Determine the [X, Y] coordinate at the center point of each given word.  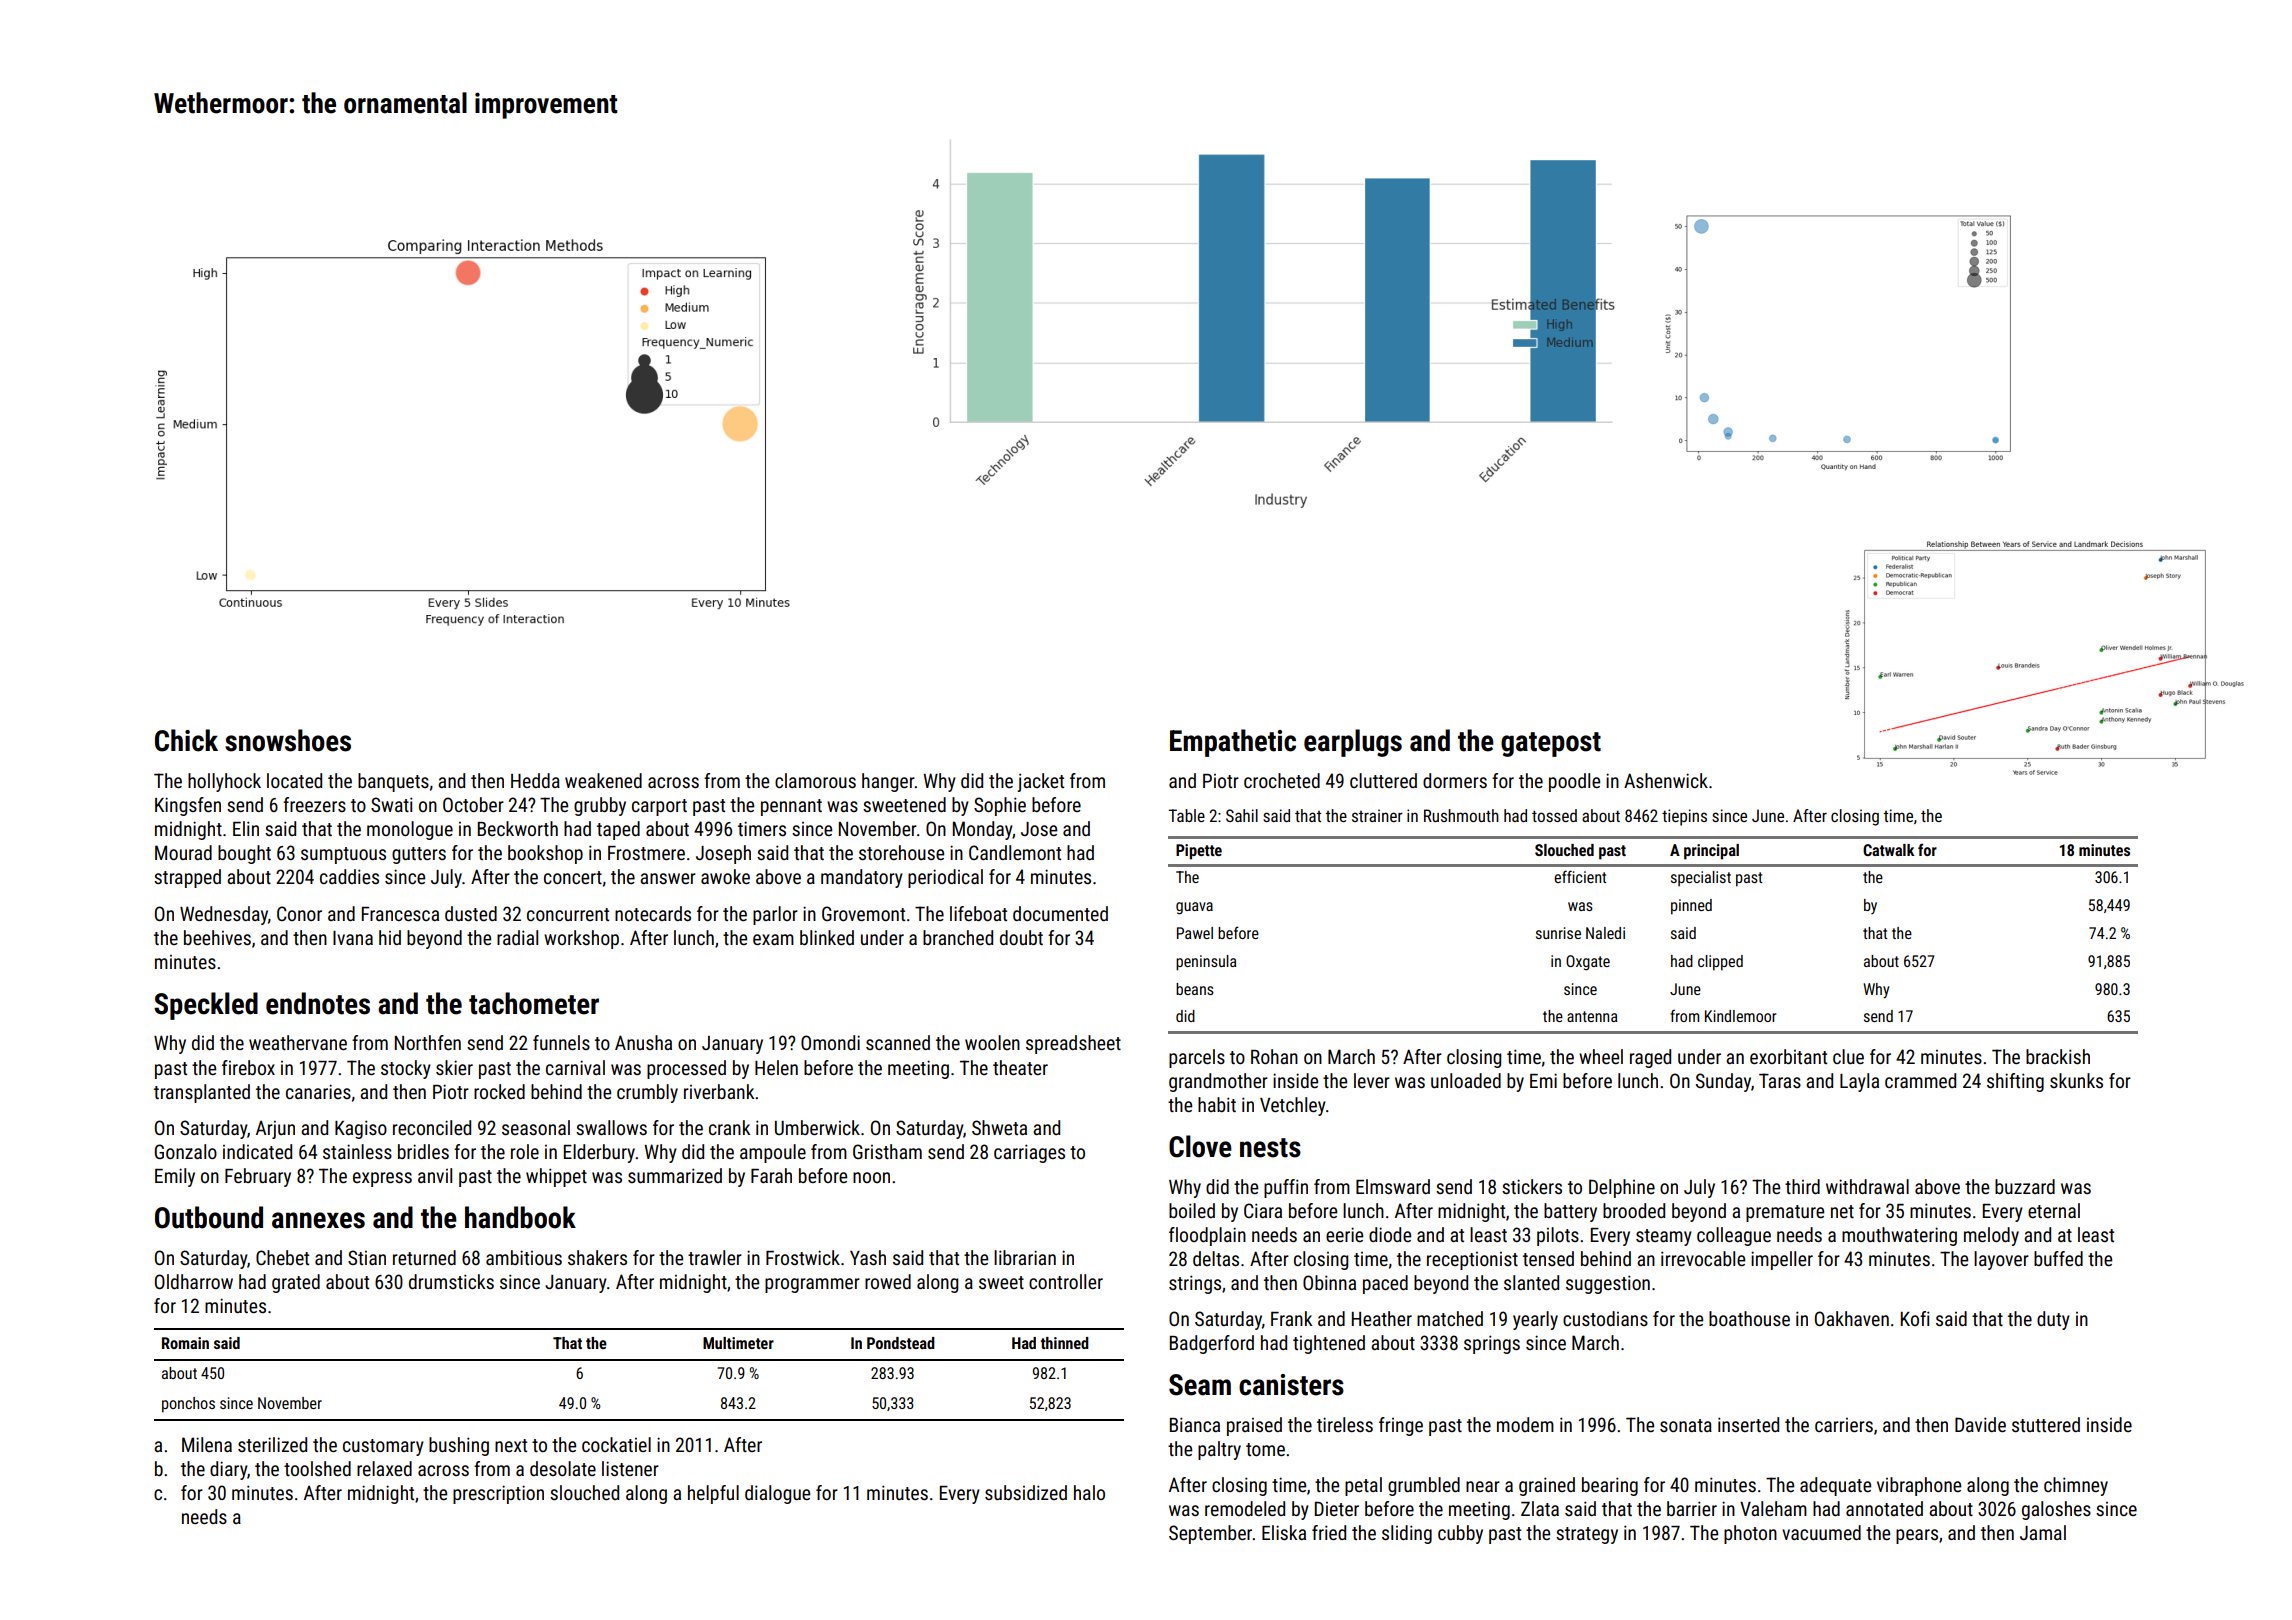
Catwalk [1888, 850]
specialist [1701, 878]
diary [228, 1470]
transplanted [202, 1093]
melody [1991, 1236]
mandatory [862, 878]
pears [1917, 1536]
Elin [246, 828]
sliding [1407, 1534]
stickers [1532, 1186]
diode [1390, 1234]
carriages [1029, 1153]
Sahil [1242, 815]
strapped [187, 878]
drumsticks [451, 1281]
